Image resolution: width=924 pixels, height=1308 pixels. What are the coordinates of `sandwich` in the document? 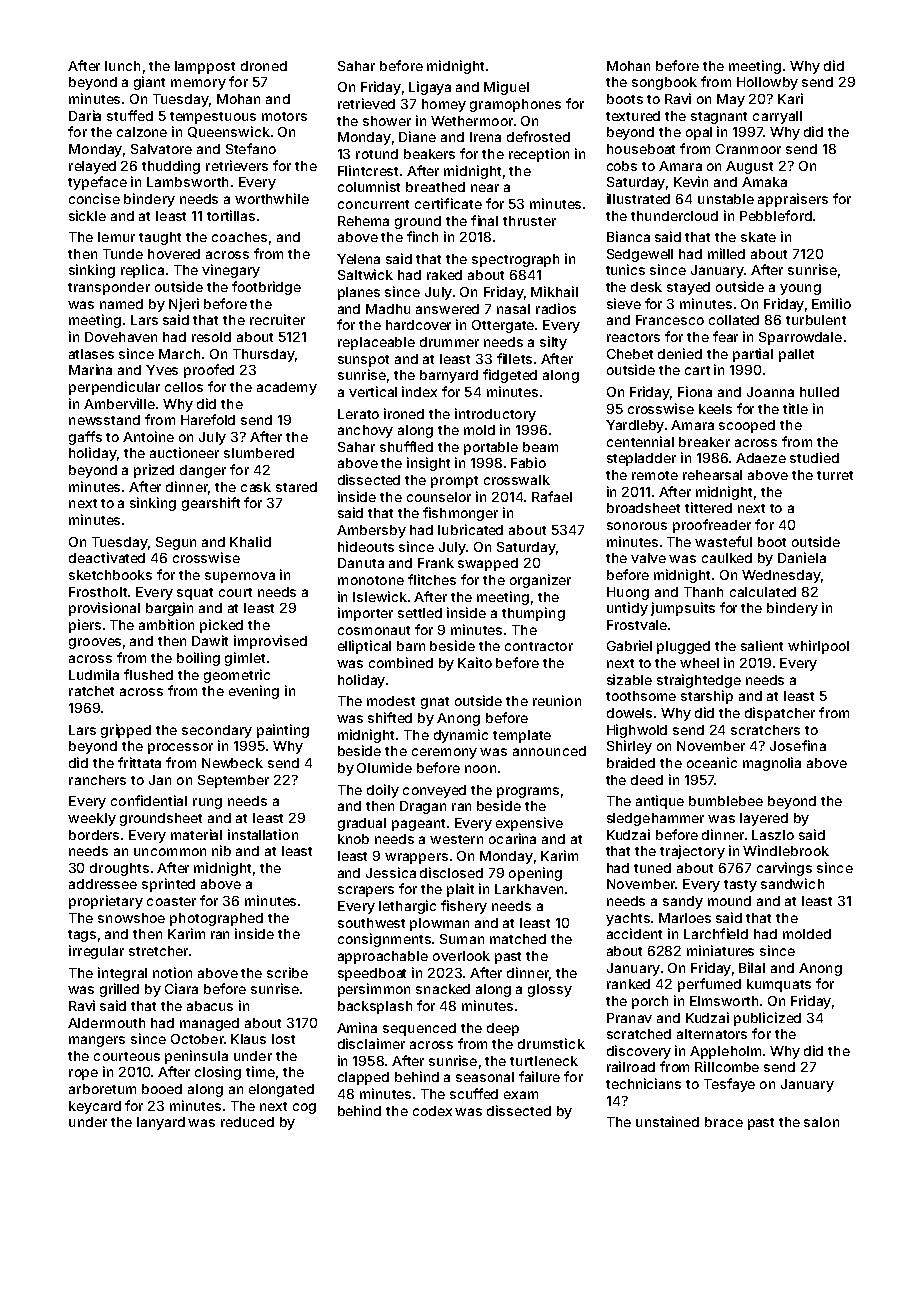 It's located at (792, 883).
